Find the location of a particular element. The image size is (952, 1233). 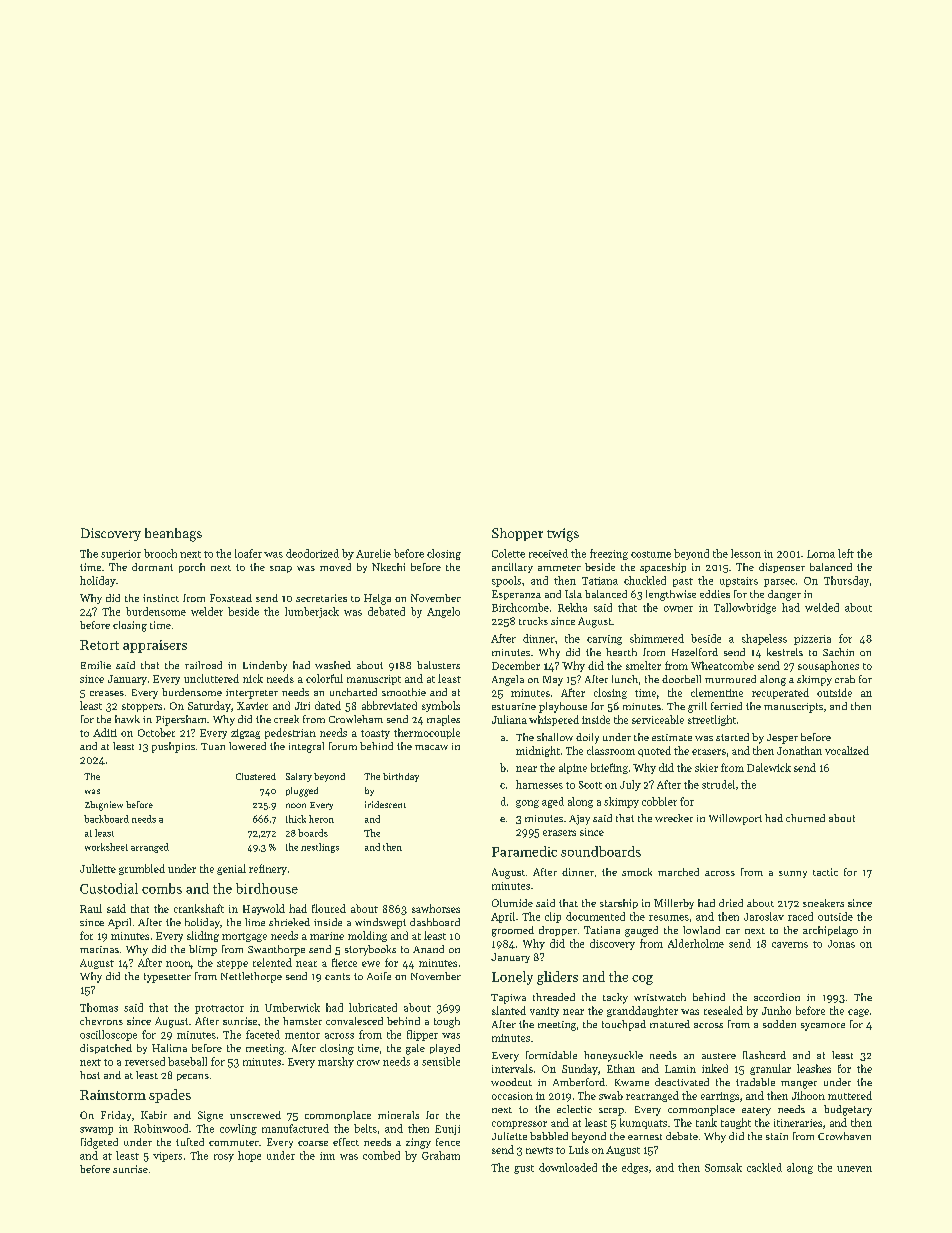

washed is located at coordinates (333, 665).
